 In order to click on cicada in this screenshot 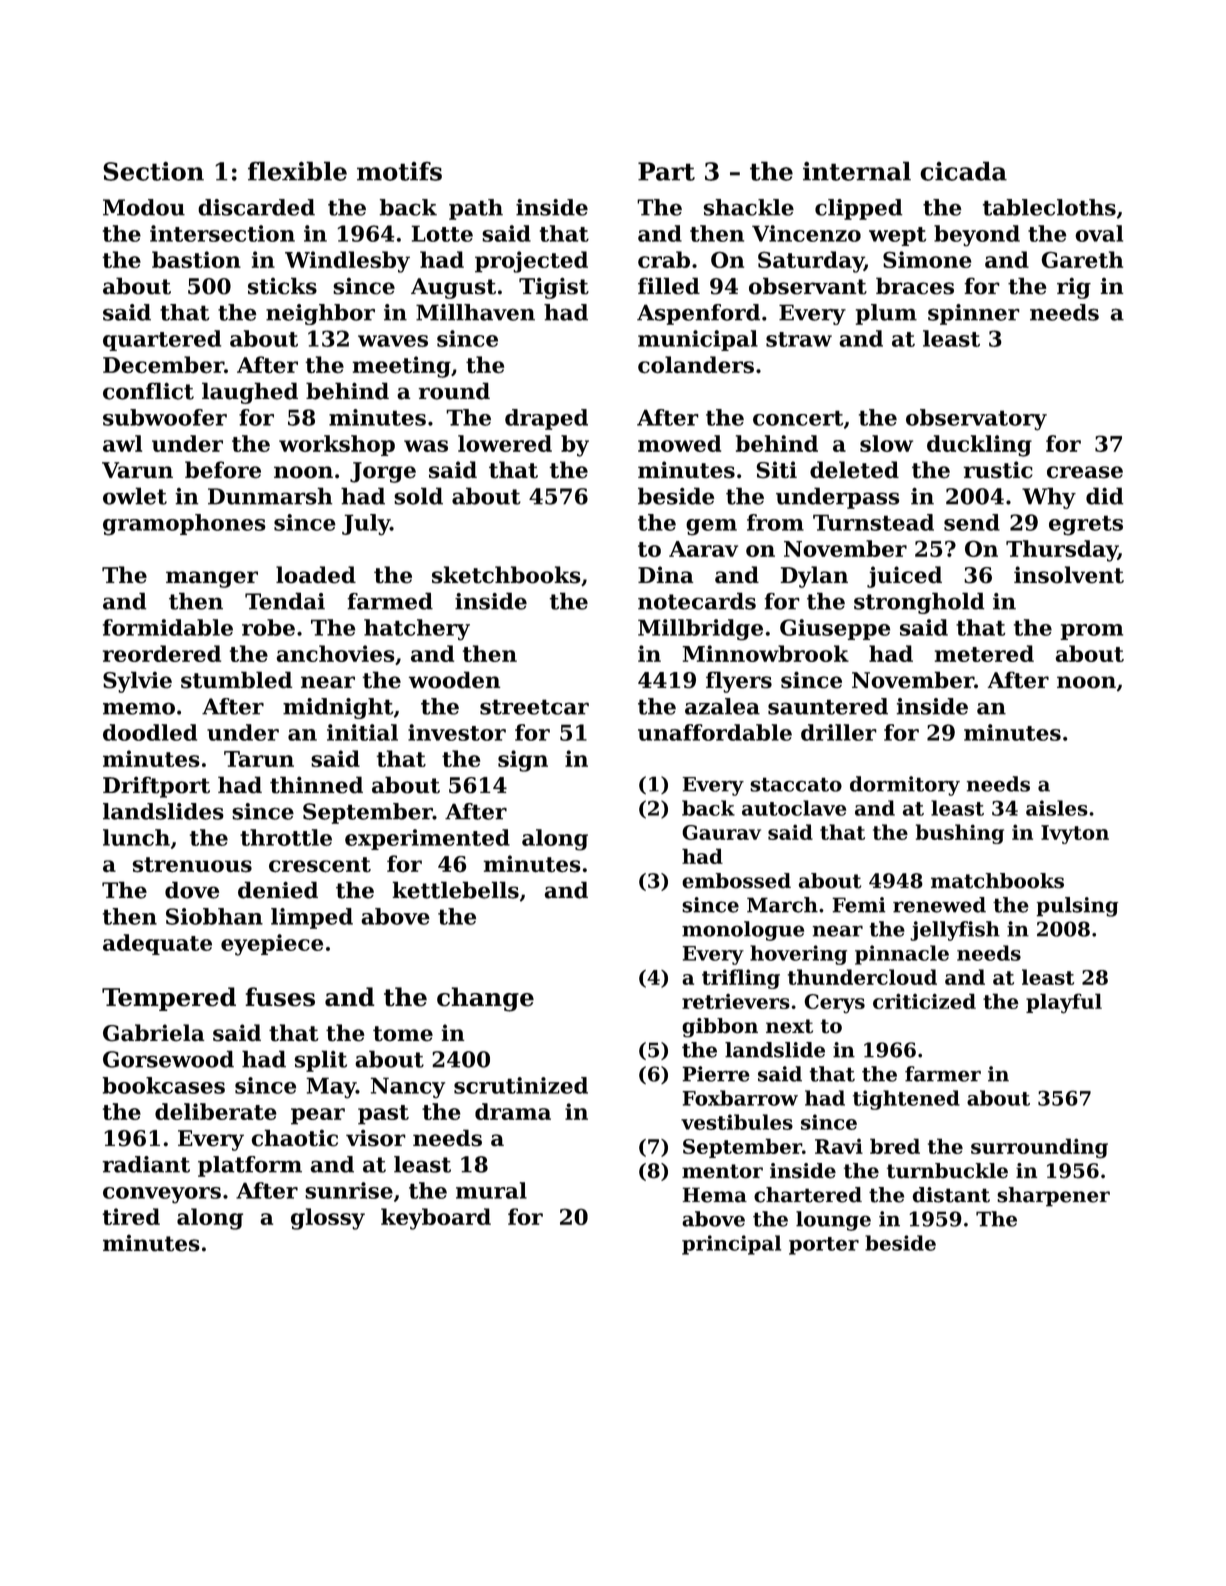, I will do `click(963, 171)`.
